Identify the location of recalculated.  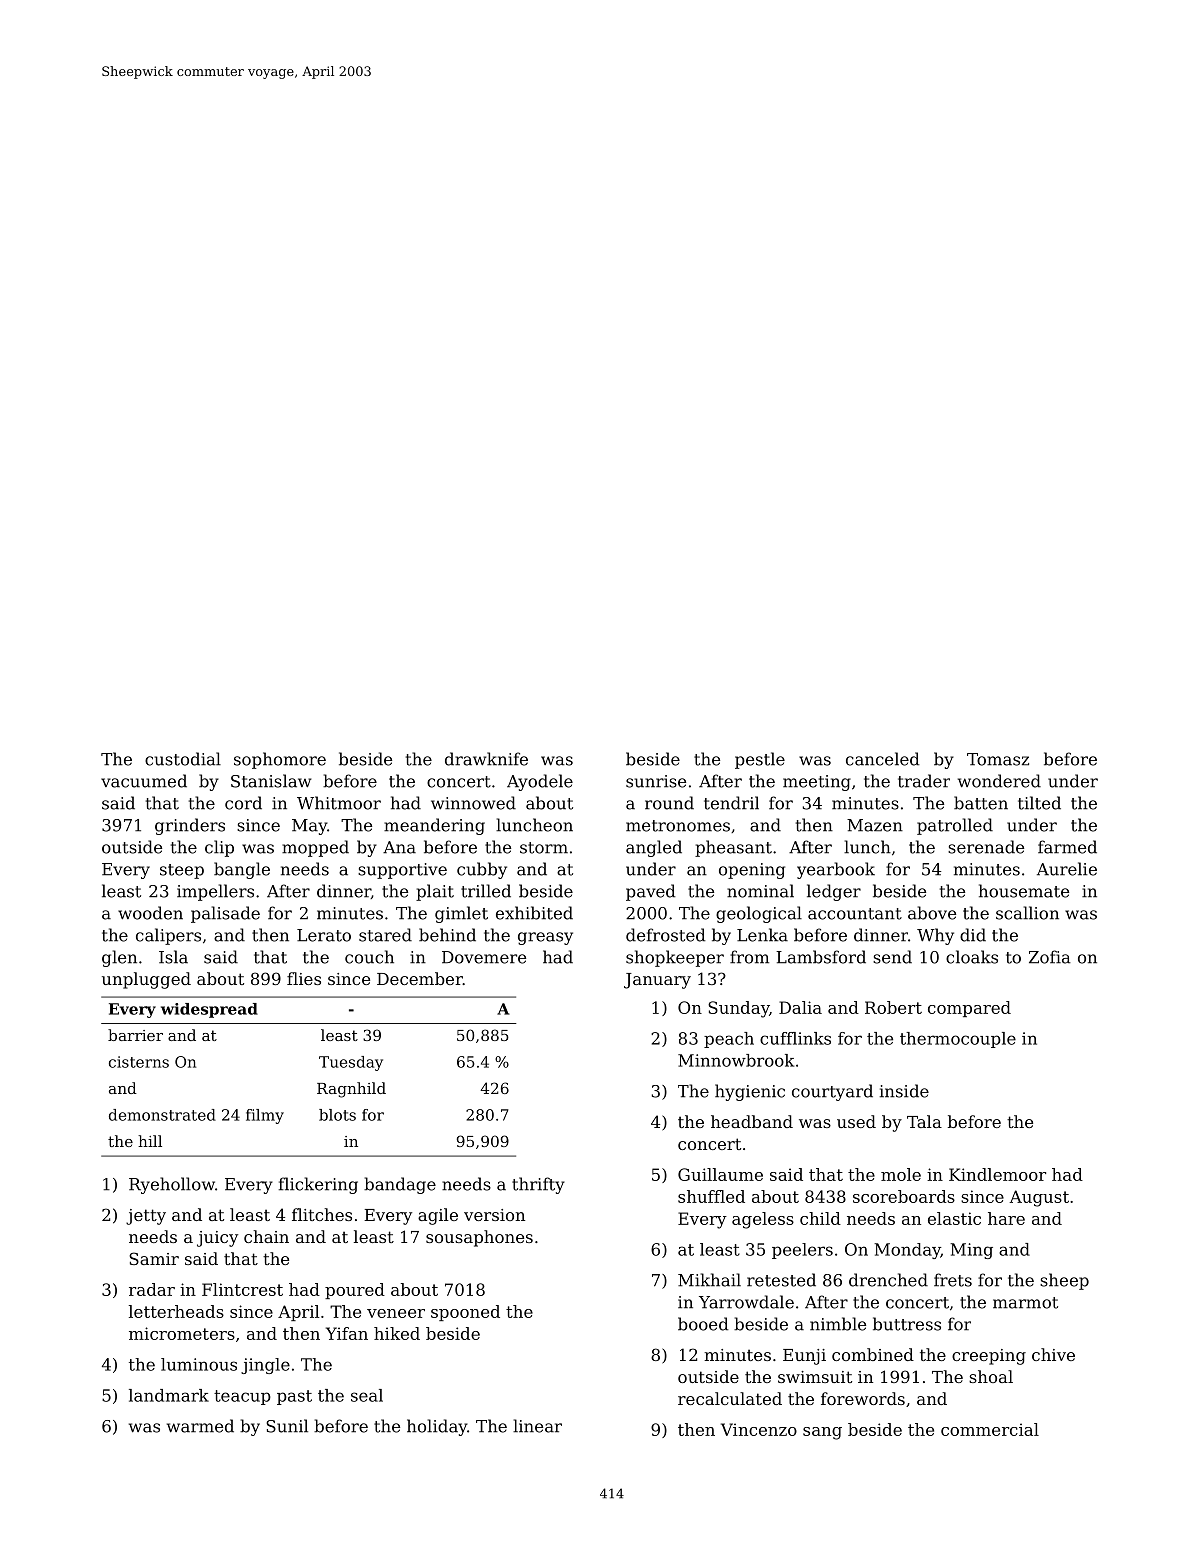
(730, 1398).
